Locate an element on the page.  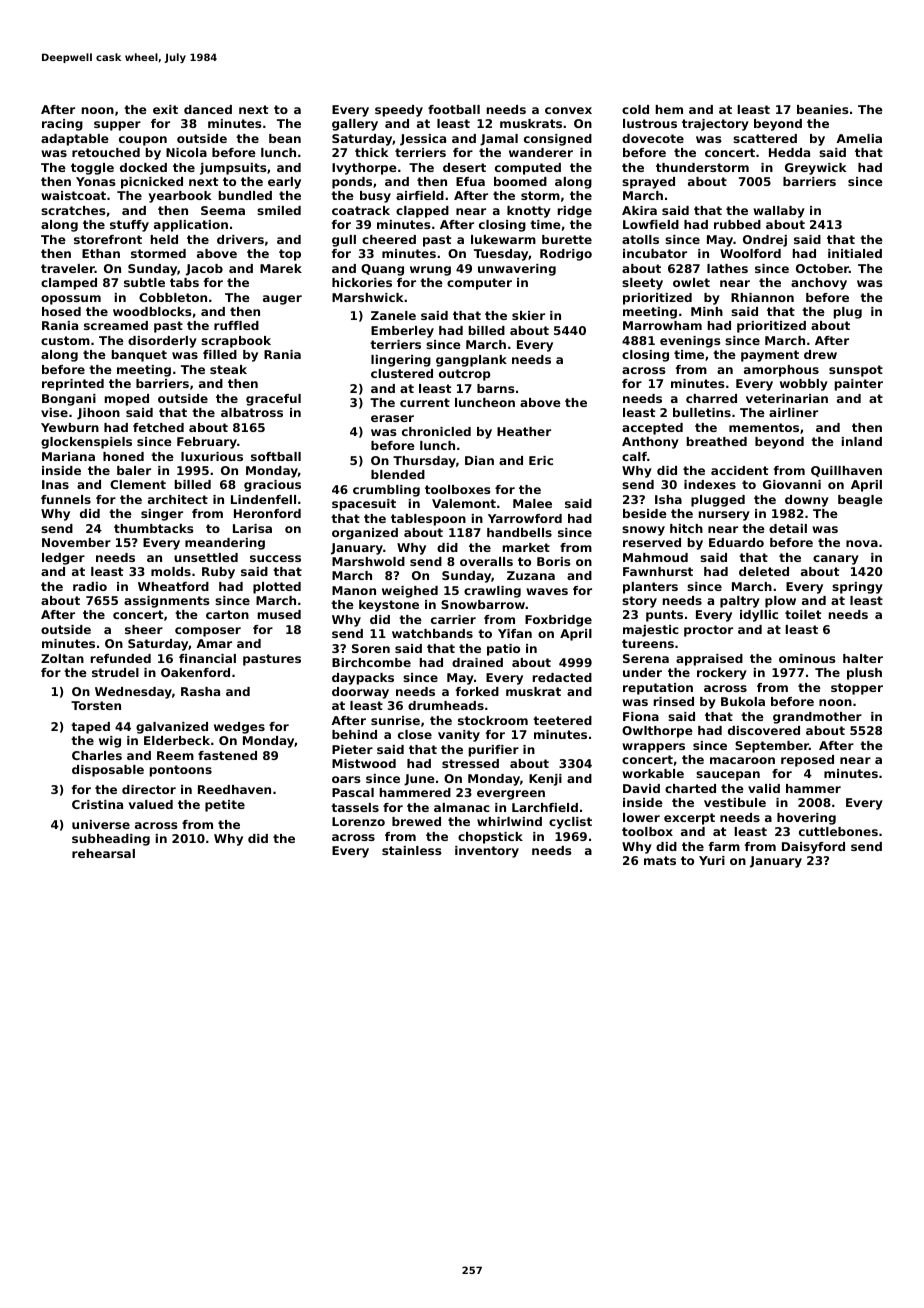
assignments is located at coordinates (166, 602).
